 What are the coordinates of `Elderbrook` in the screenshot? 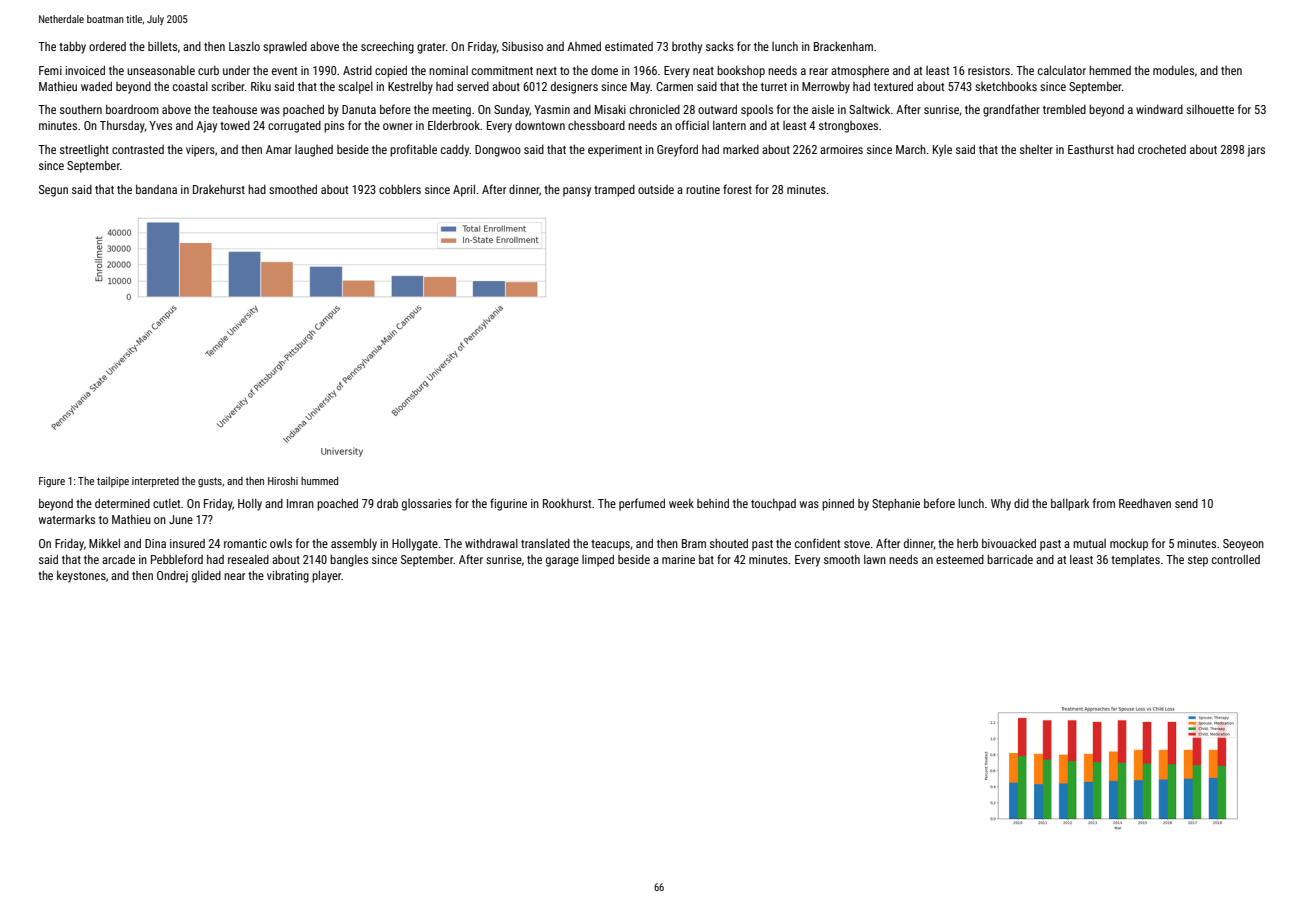 It's located at (454, 125).
